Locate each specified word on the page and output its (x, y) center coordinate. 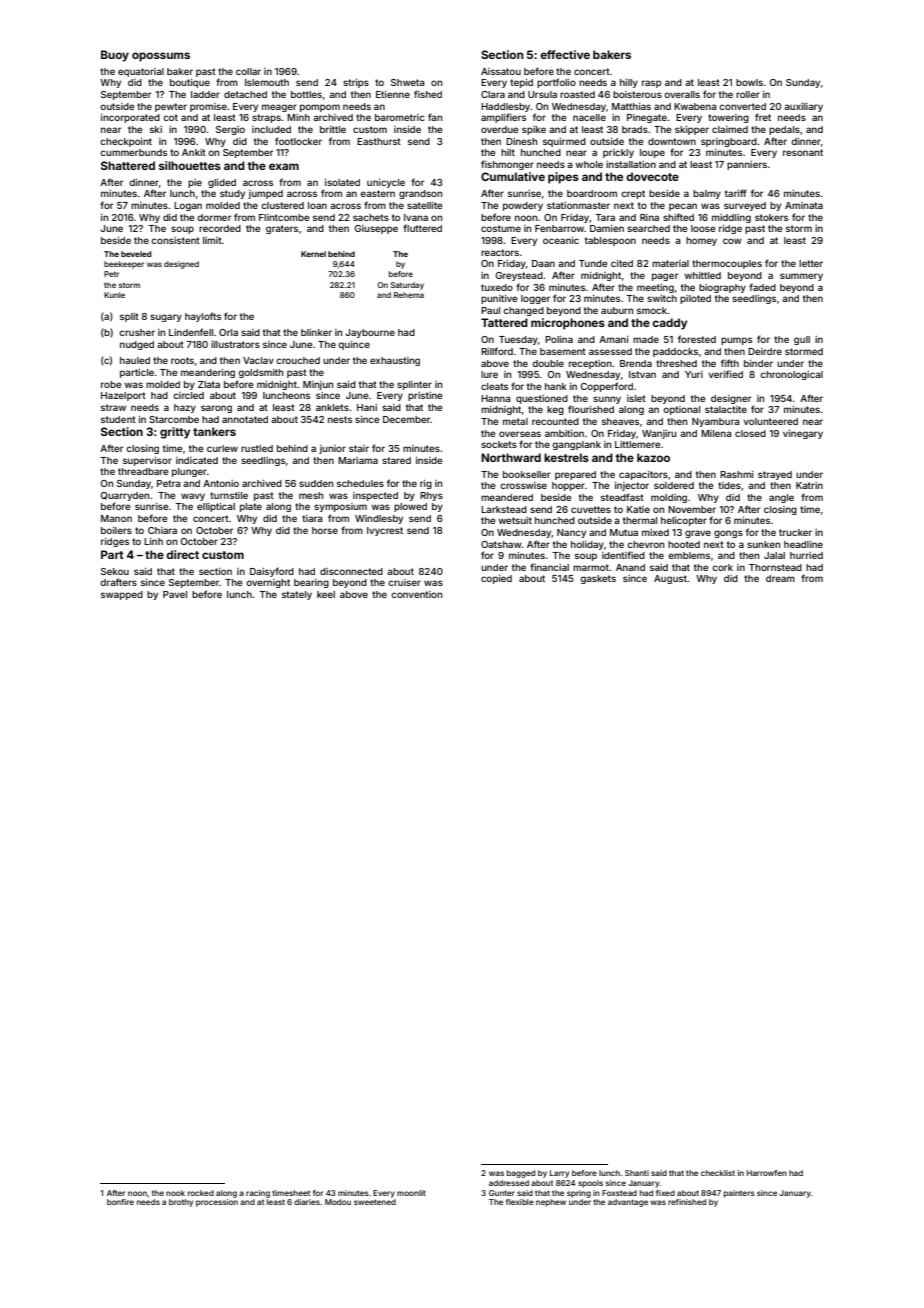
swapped (122, 595)
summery (801, 277)
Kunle (114, 295)
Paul (490, 310)
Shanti (637, 1173)
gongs (728, 534)
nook (175, 1193)
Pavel (175, 594)
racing (258, 1194)
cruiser (404, 582)
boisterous (637, 94)
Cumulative (513, 176)
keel (326, 594)
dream (780, 578)
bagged (521, 1174)
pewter (171, 107)
